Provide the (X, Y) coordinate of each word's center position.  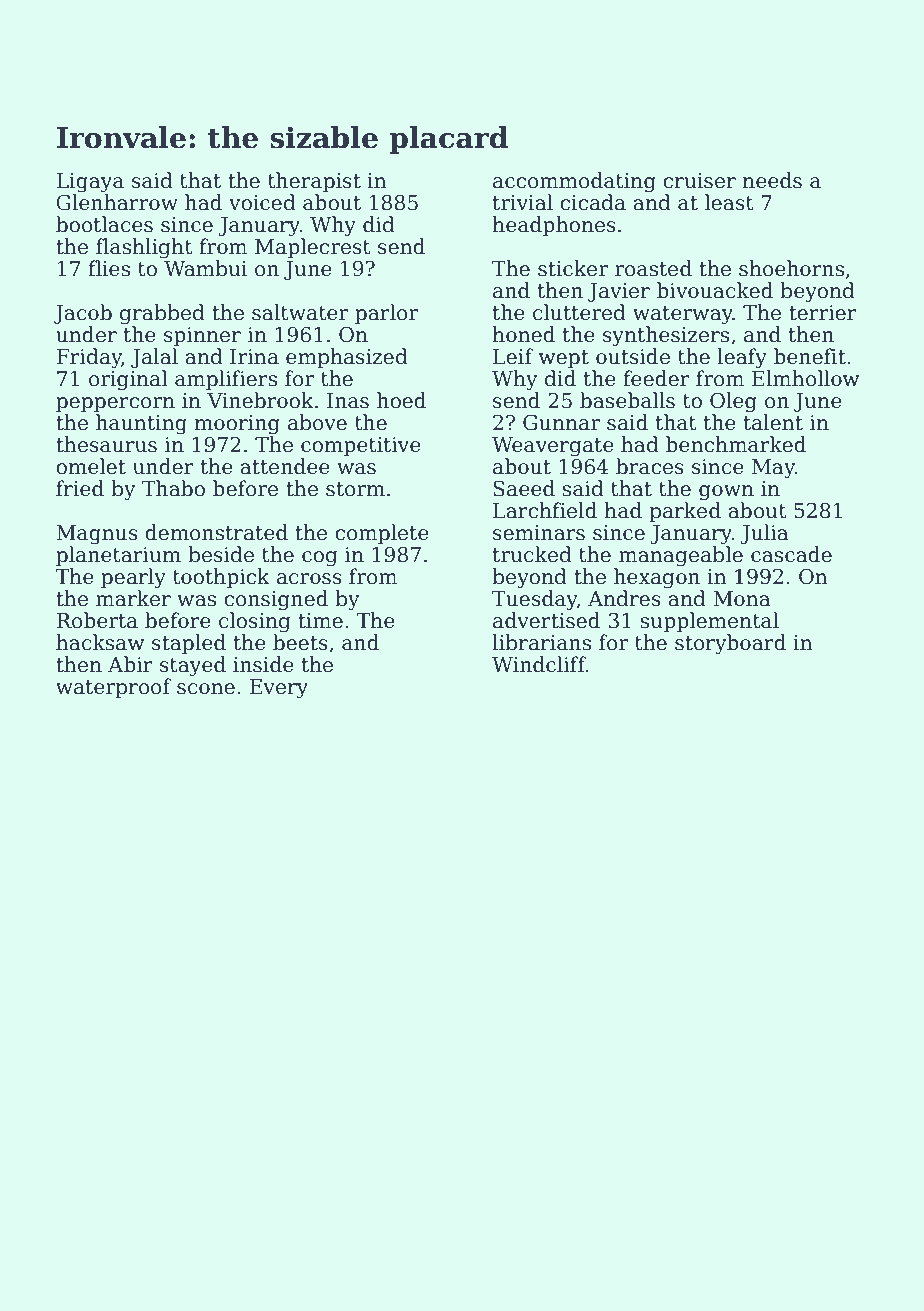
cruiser (699, 181)
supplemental (709, 622)
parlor (386, 314)
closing (255, 622)
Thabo (173, 488)
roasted (653, 268)
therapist (314, 182)
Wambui (205, 268)
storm (355, 489)
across (309, 579)
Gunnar (561, 422)
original (128, 380)
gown (726, 493)
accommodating (574, 182)
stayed (193, 666)
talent (773, 422)
